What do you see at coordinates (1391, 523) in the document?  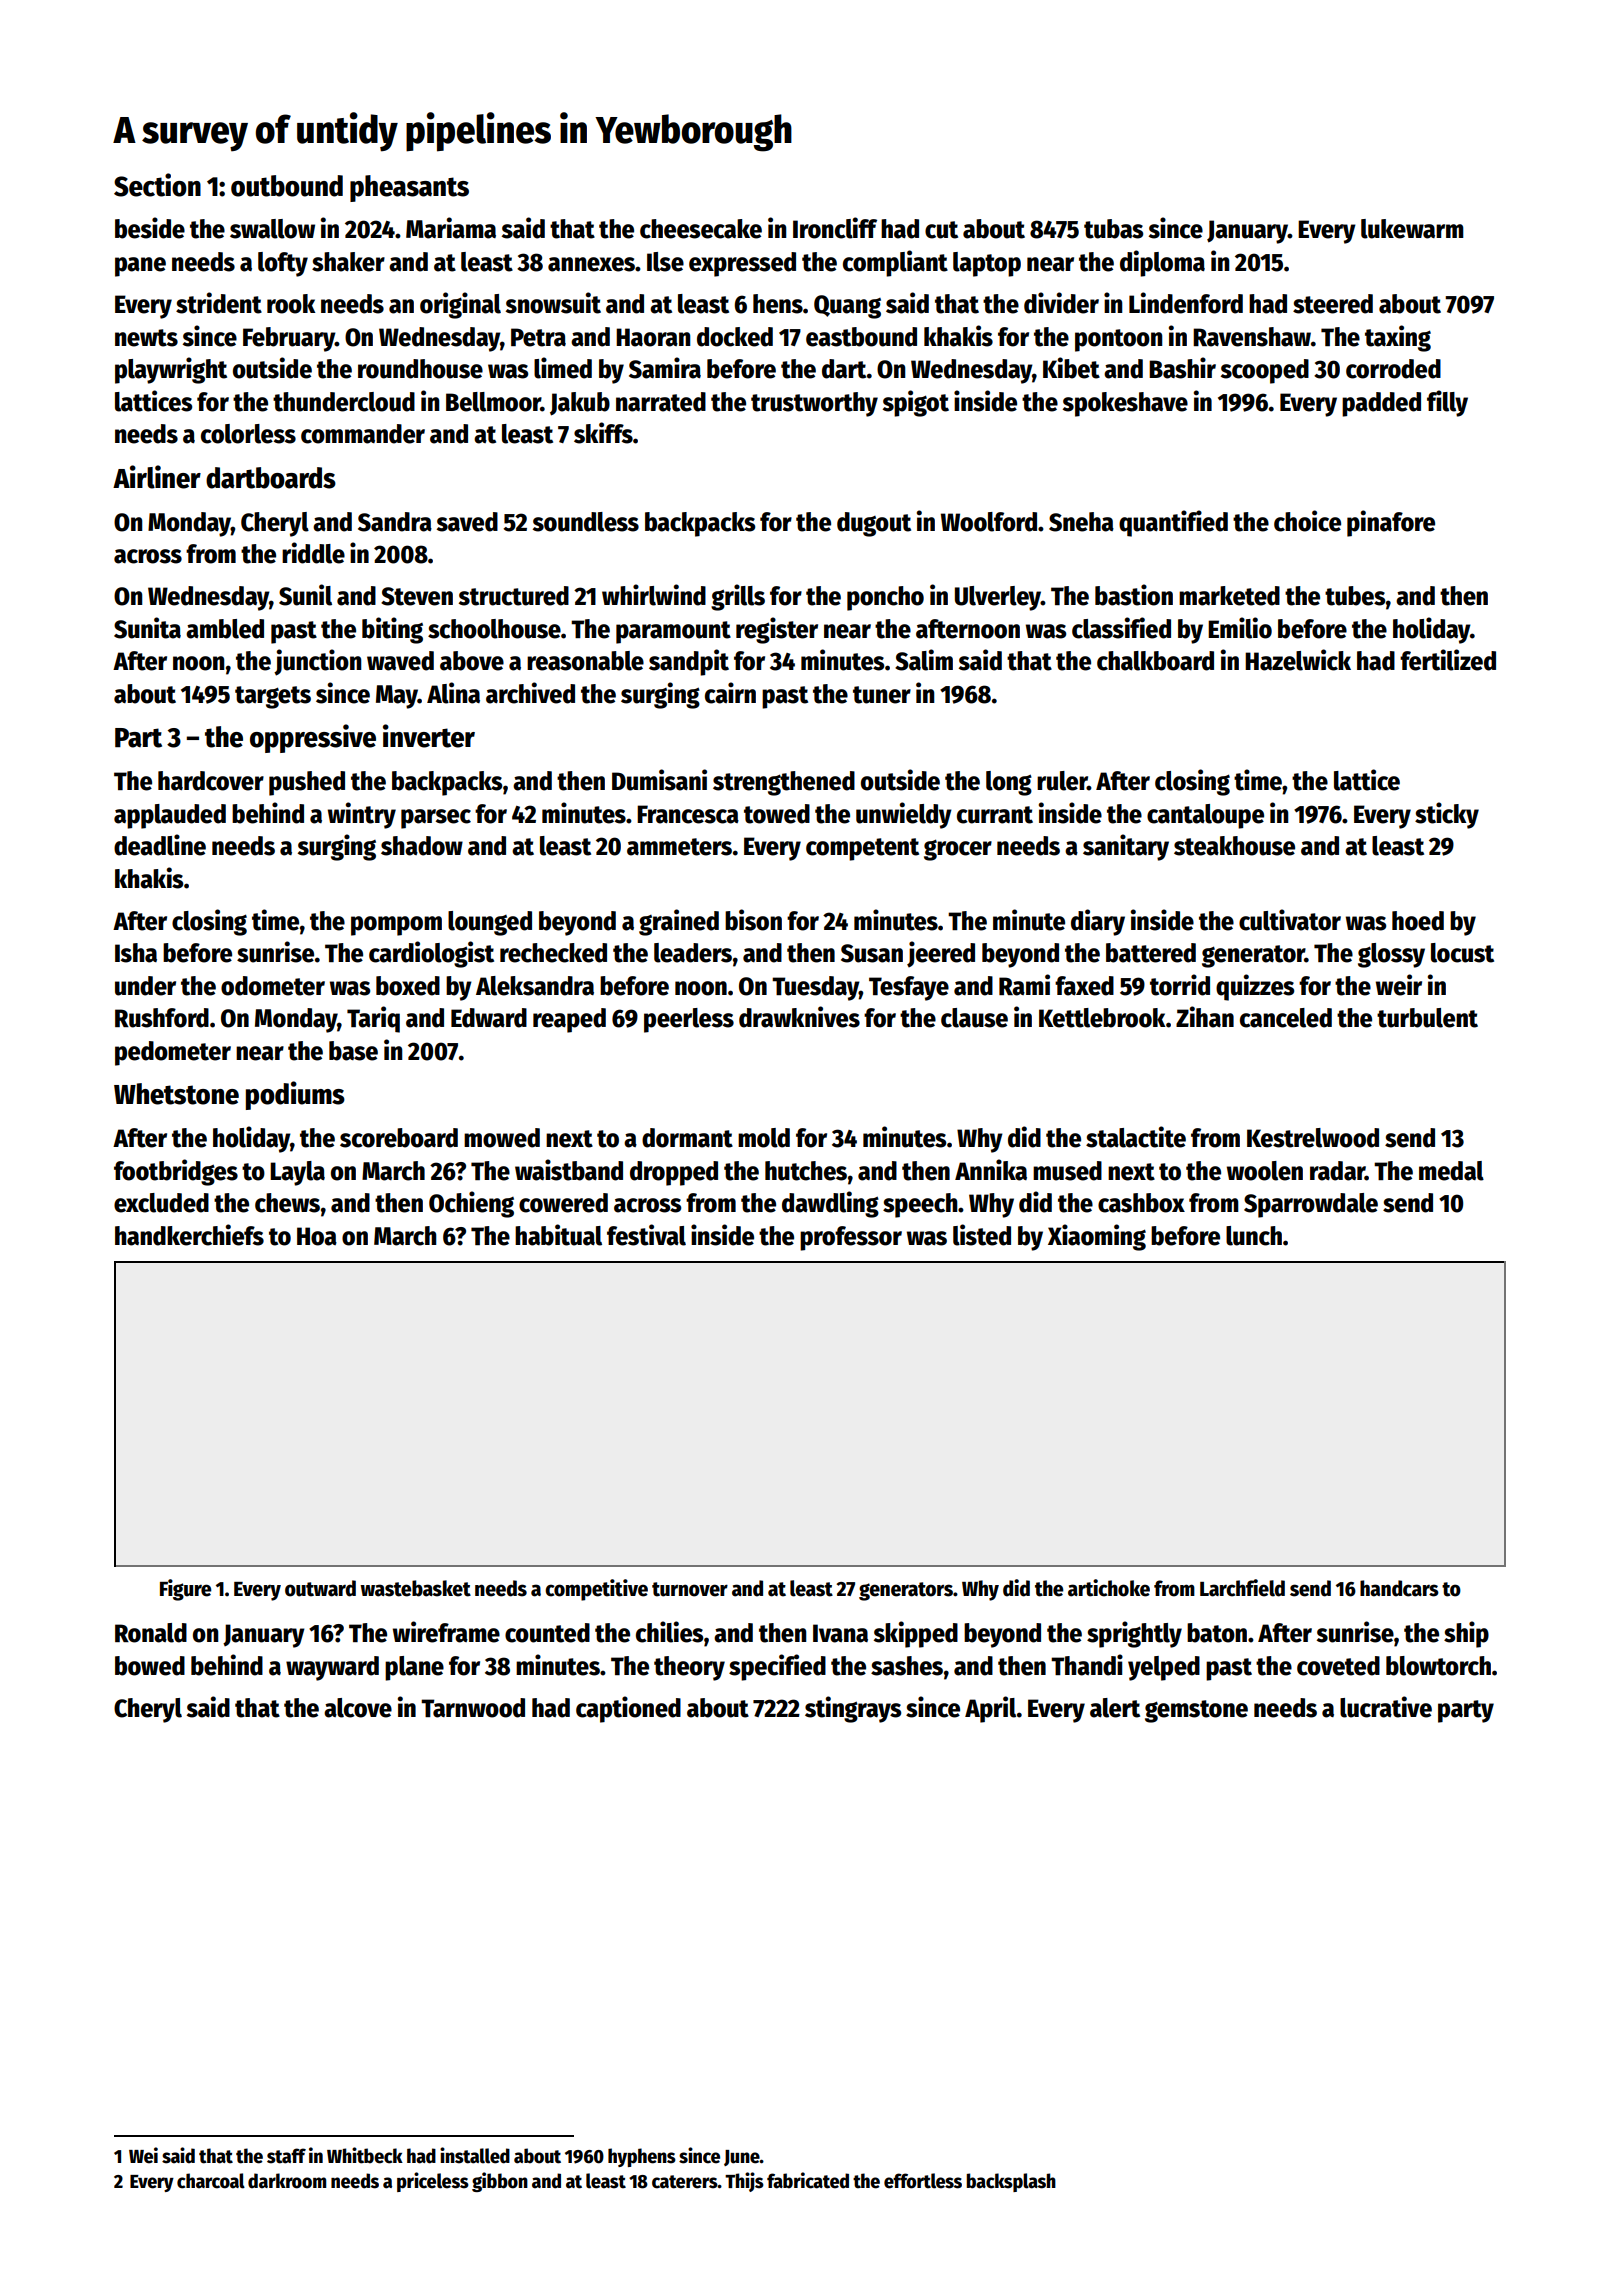 I see `pinafore` at bounding box center [1391, 523].
